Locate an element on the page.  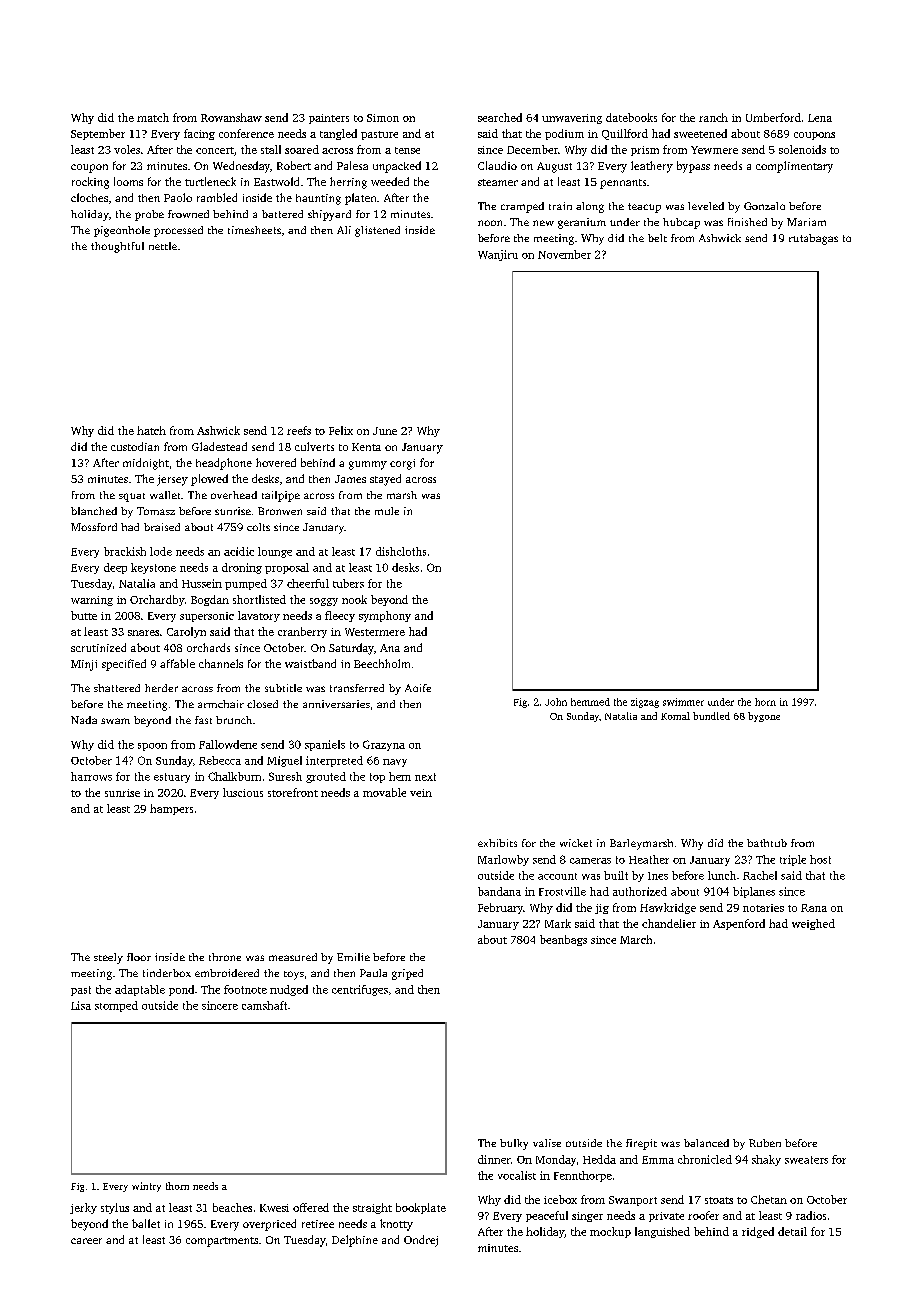
swimmer is located at coordinates (683, 702).
